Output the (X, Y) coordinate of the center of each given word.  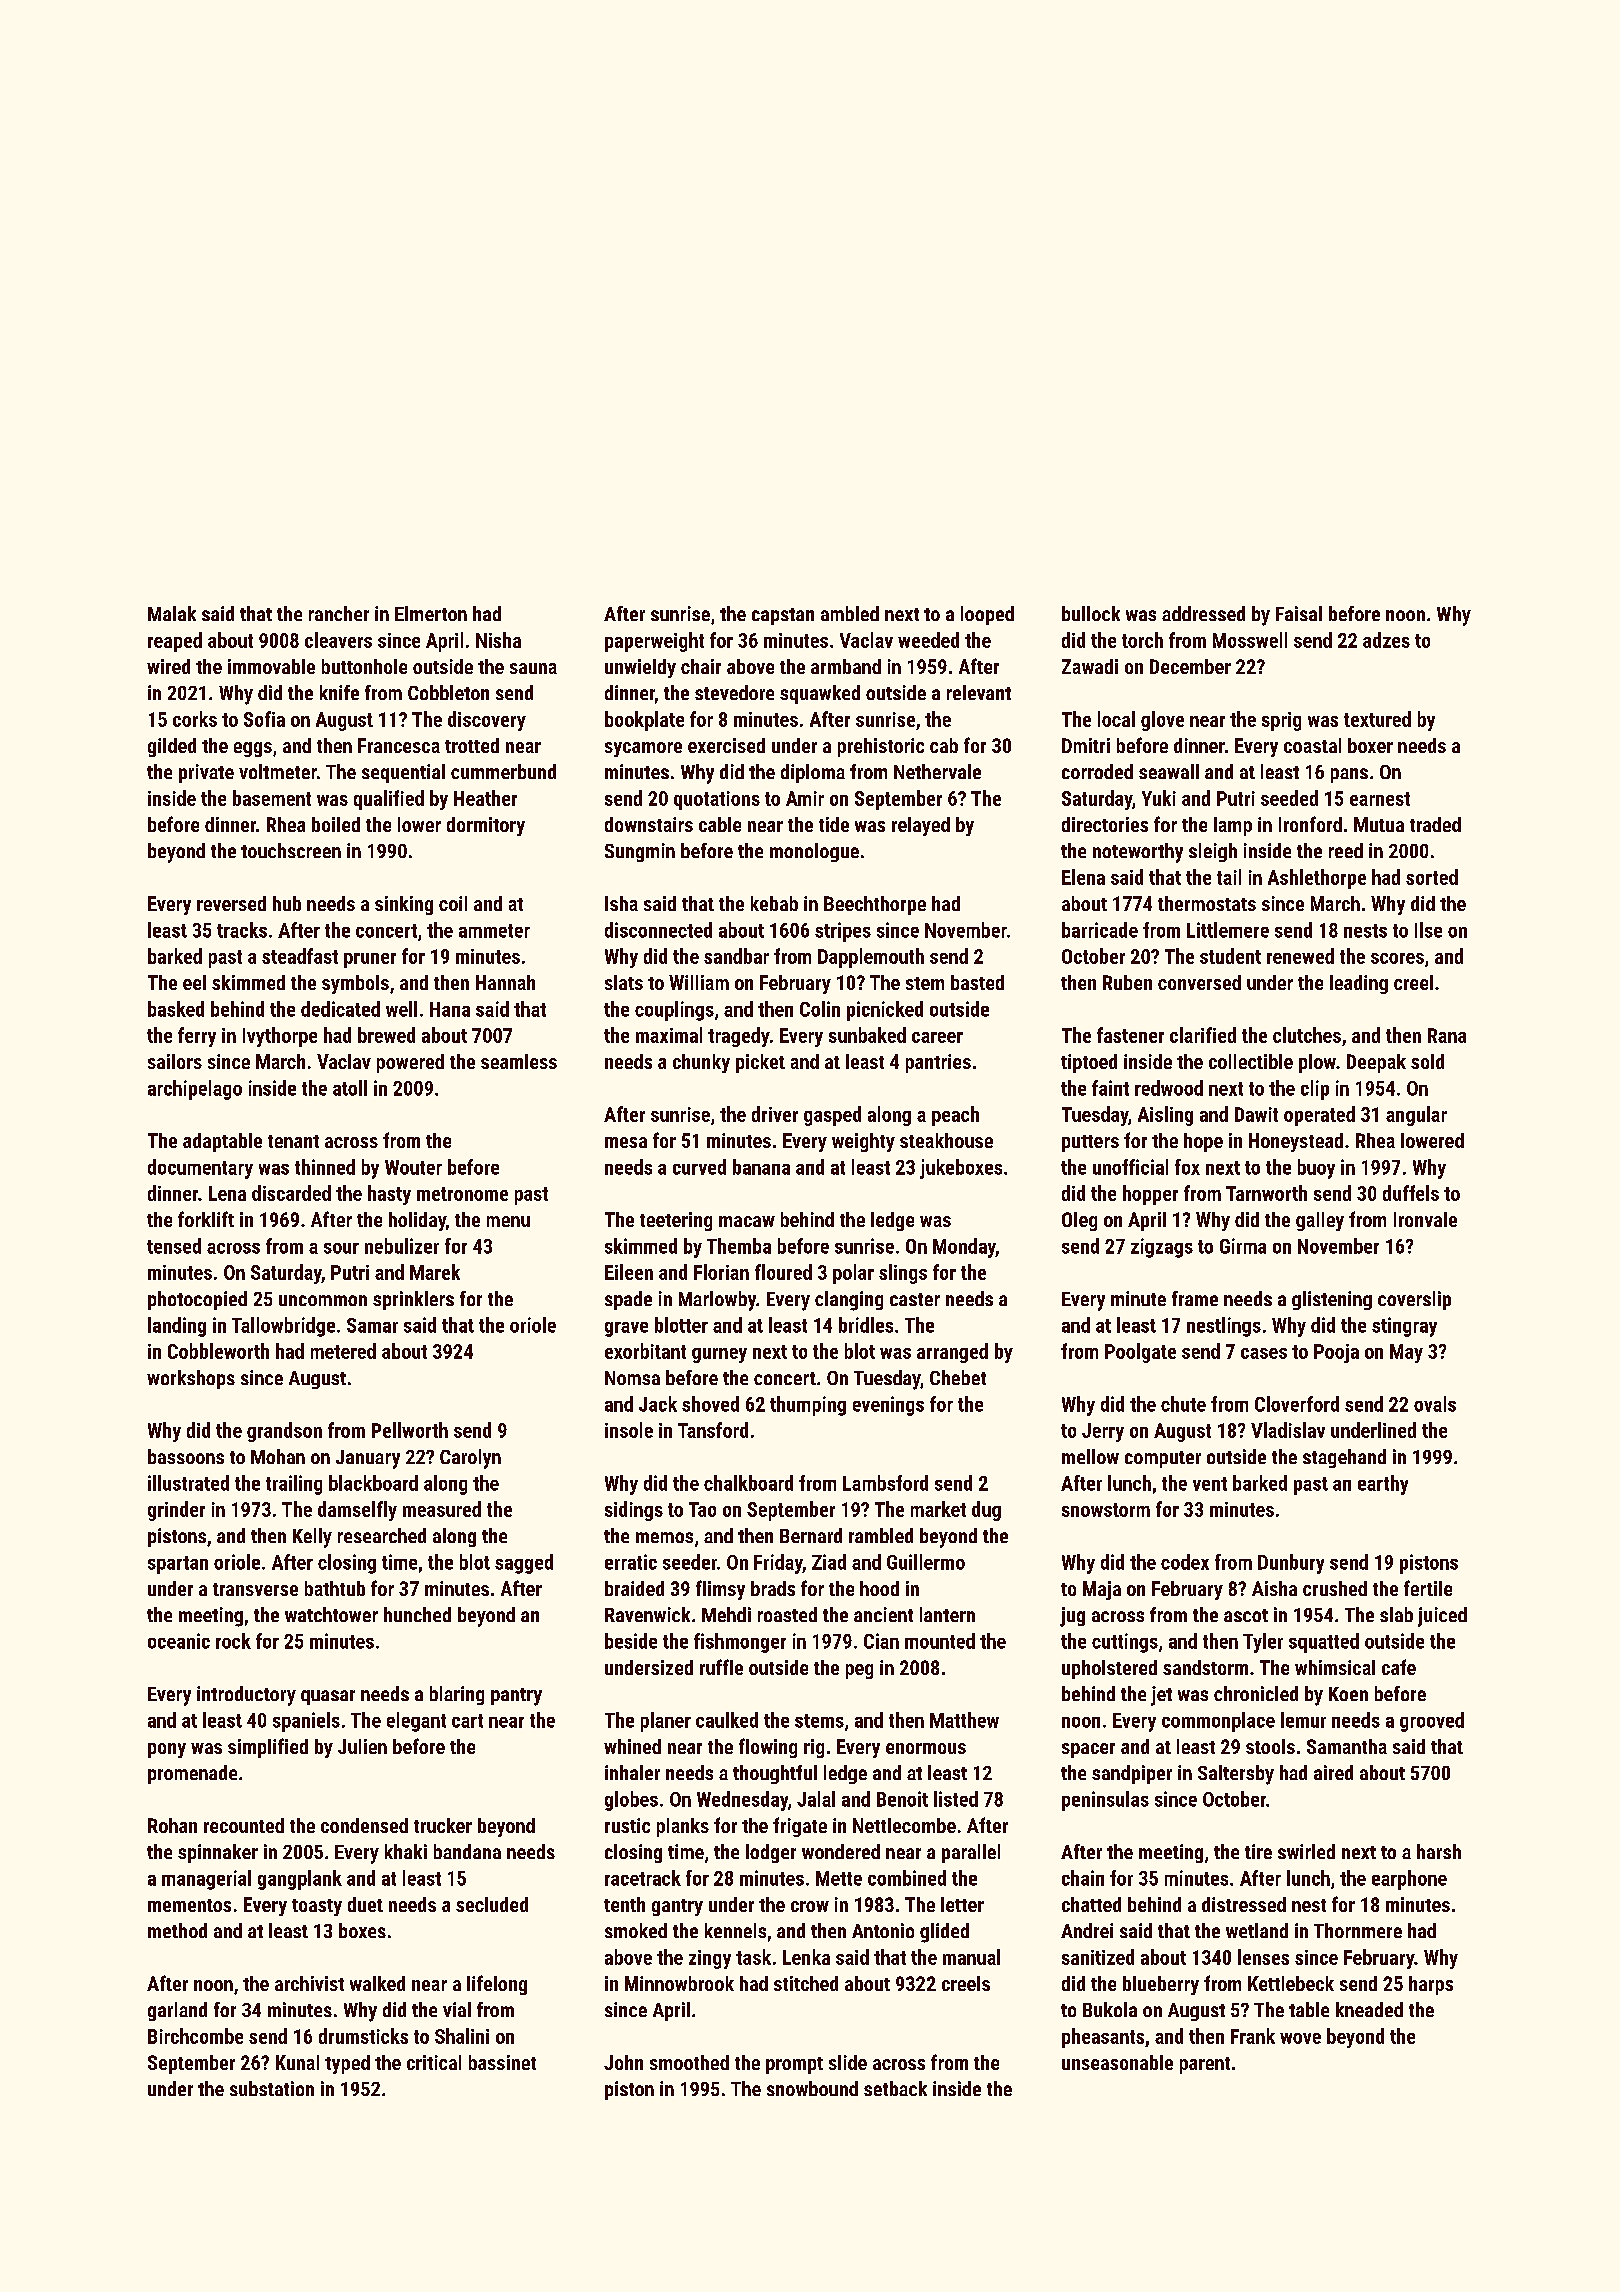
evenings (888, 1406)
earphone (1409, 1880)
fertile (1428, 1588)
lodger (771, 1853)
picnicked (885, 1011)
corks (195, 719)
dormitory (486, 826)
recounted (244, 1825)
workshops (191, 1379)
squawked (820, 694)
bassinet (502, 2062)
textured (1377, 719)
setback (895, 2088)
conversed (1199, 982)
